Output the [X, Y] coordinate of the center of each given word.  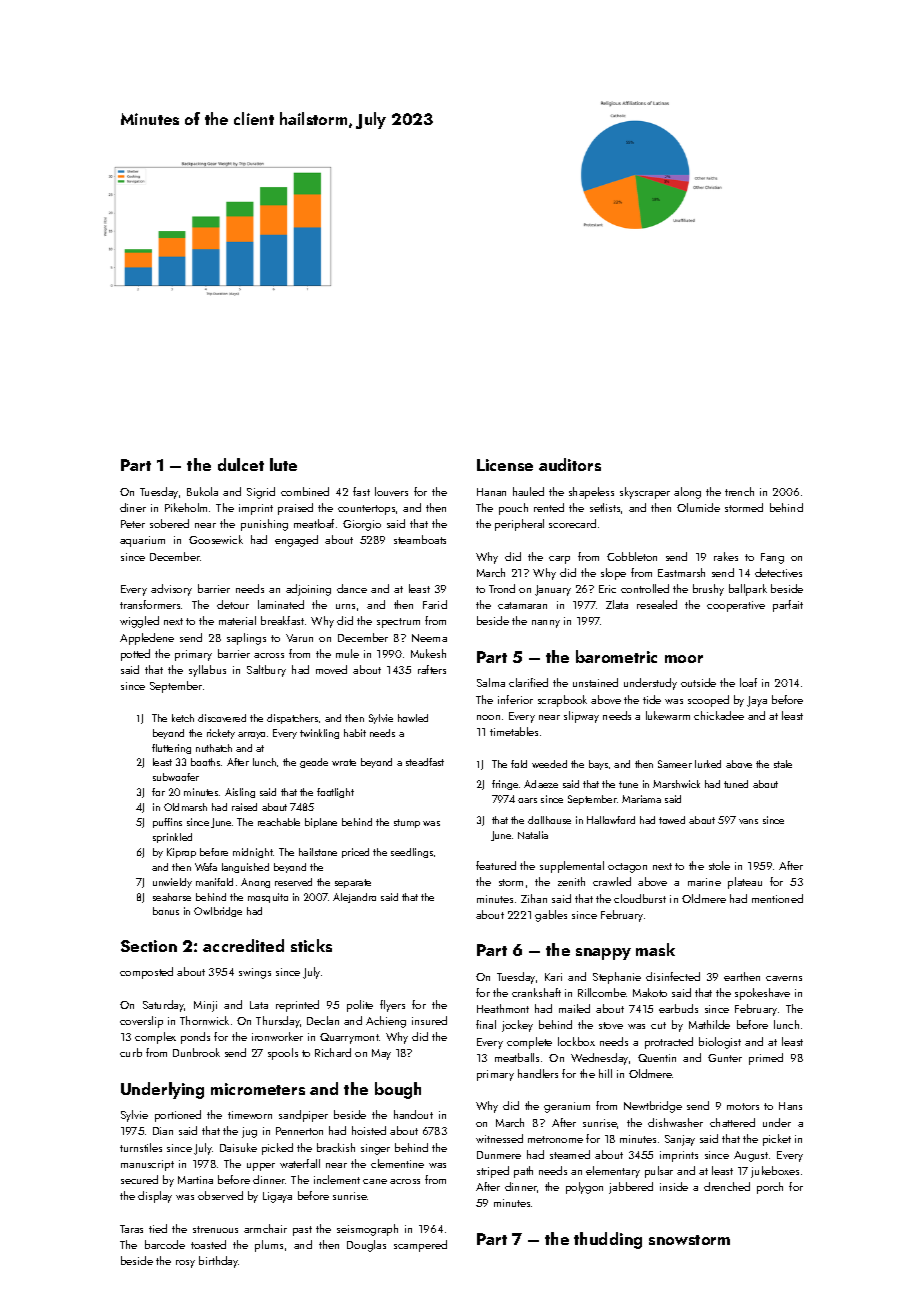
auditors [570, 464]
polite [360, 1006]
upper [261, 1167]
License [505, 465]
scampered [420, 1246]
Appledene [147, 639]
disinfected [673, 976]
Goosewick [216, 539]
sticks [311, 945]
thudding [608, 1240]
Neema [429, 638]
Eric [607, 589]
